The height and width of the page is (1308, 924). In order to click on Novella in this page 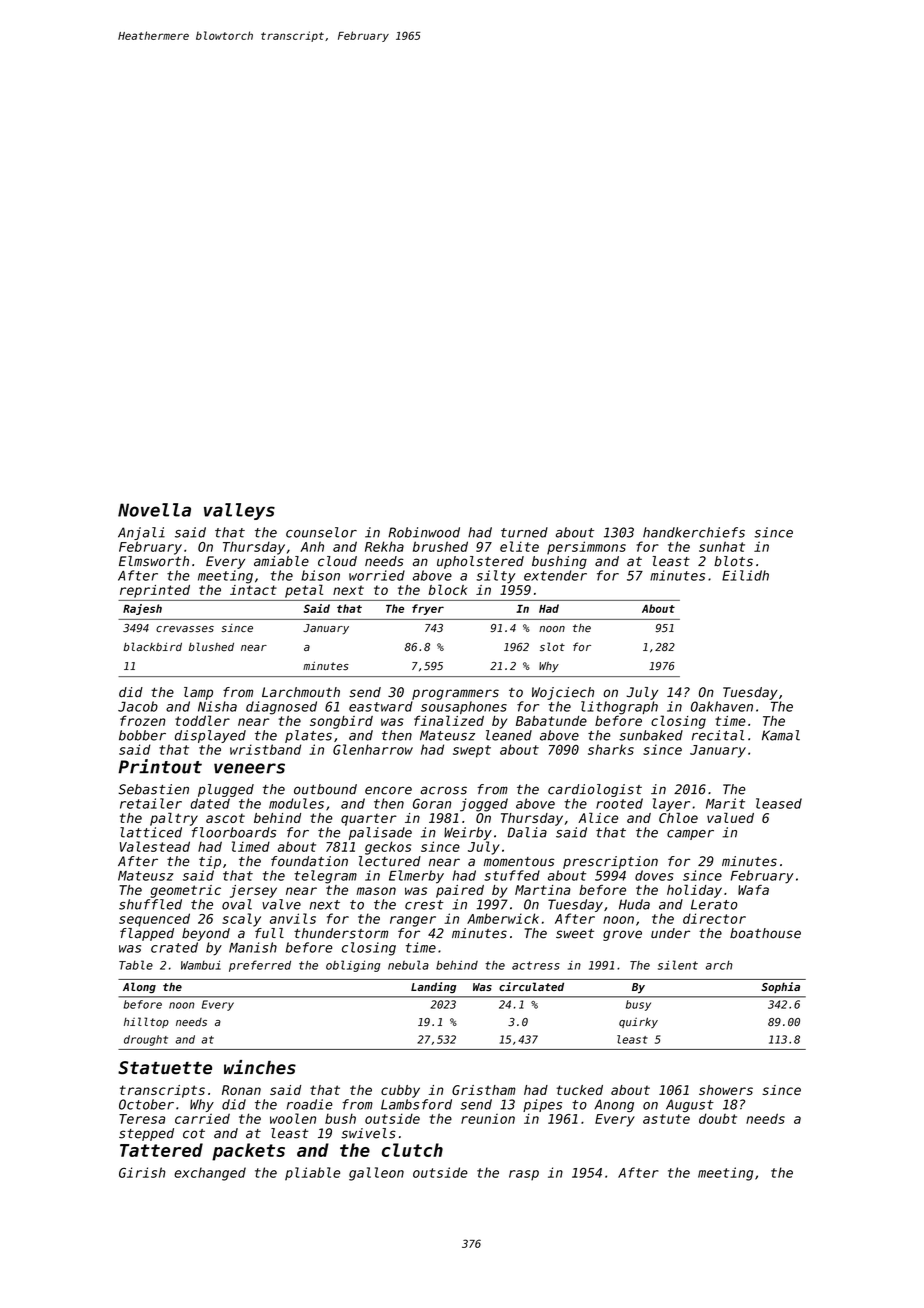, I will do `click(154, 510)`.
